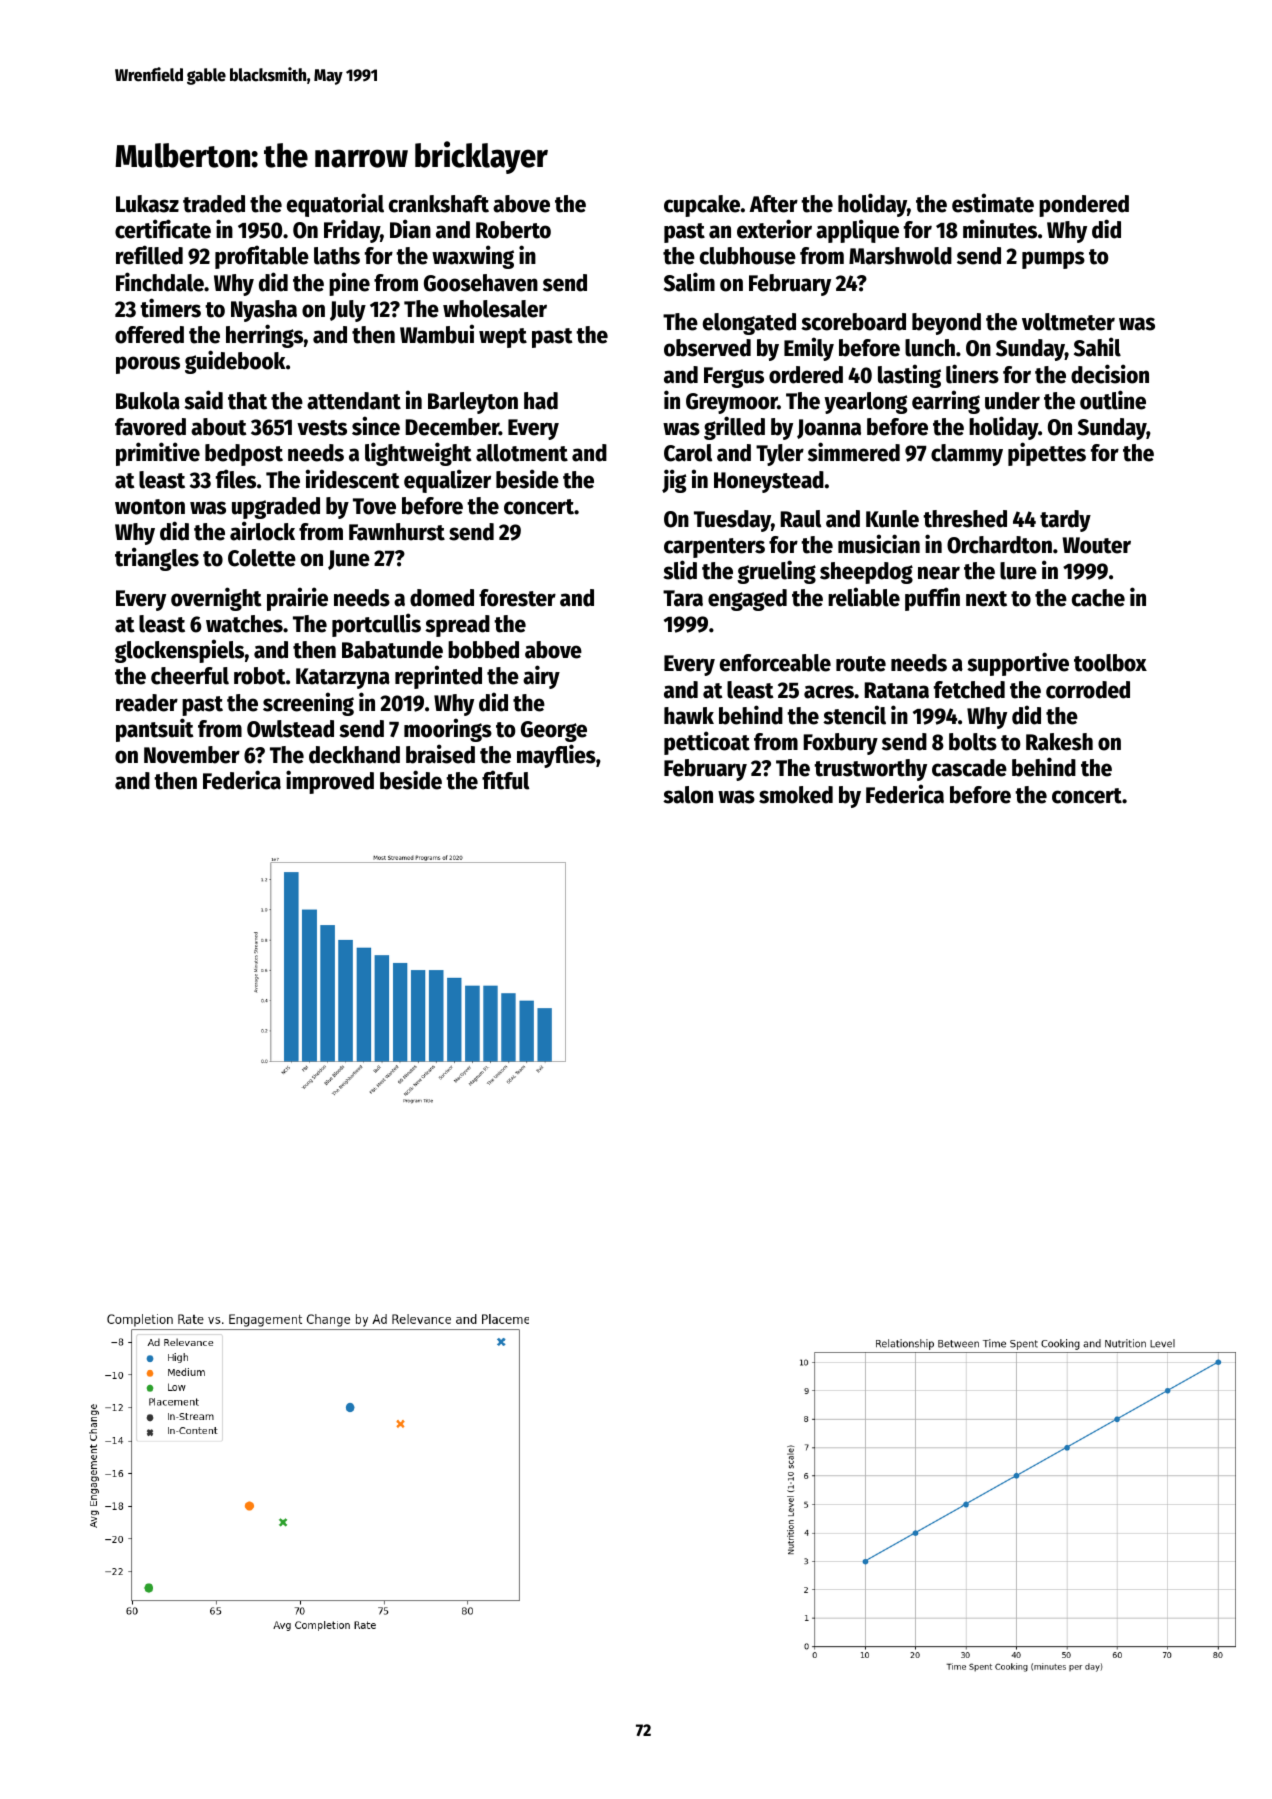 Image resolution: width=1272 pixels, height=1799 pixels. I want to click on wonton, so click(150, 507).
